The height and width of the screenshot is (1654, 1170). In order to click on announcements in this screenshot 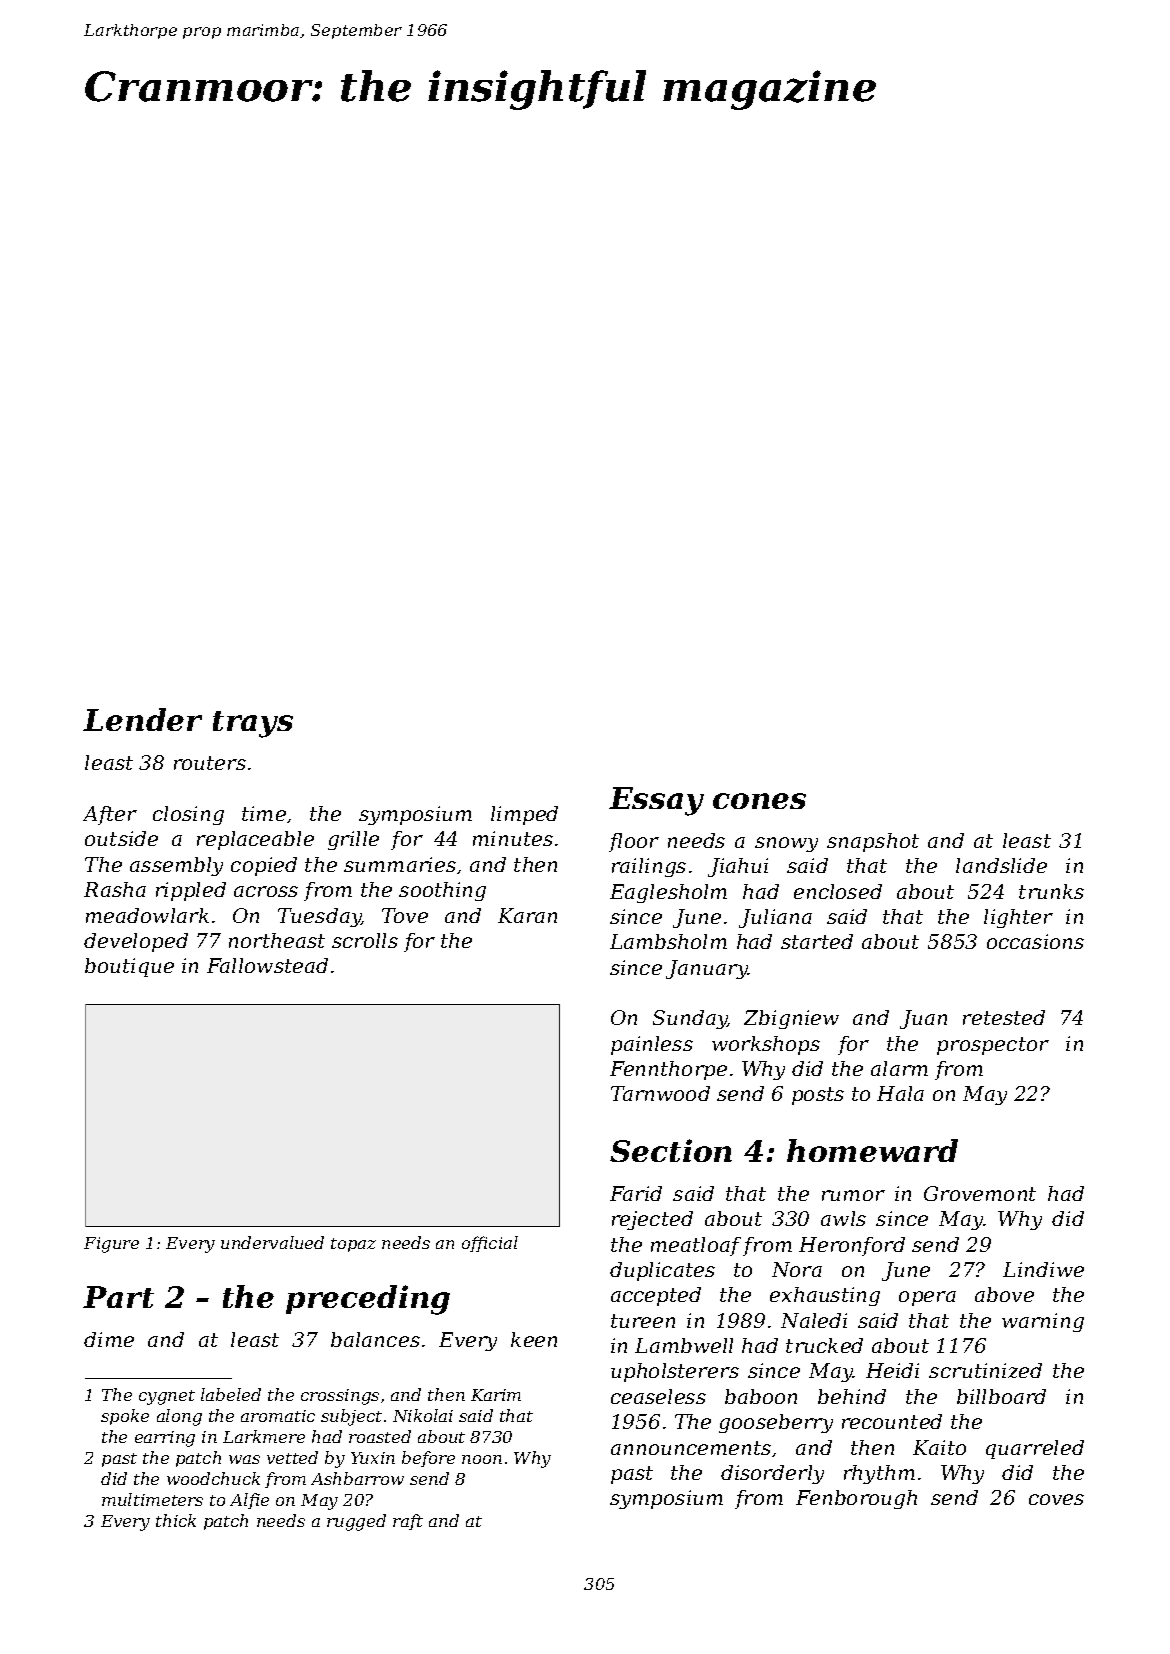, I will do `click(691, 1448)`.
